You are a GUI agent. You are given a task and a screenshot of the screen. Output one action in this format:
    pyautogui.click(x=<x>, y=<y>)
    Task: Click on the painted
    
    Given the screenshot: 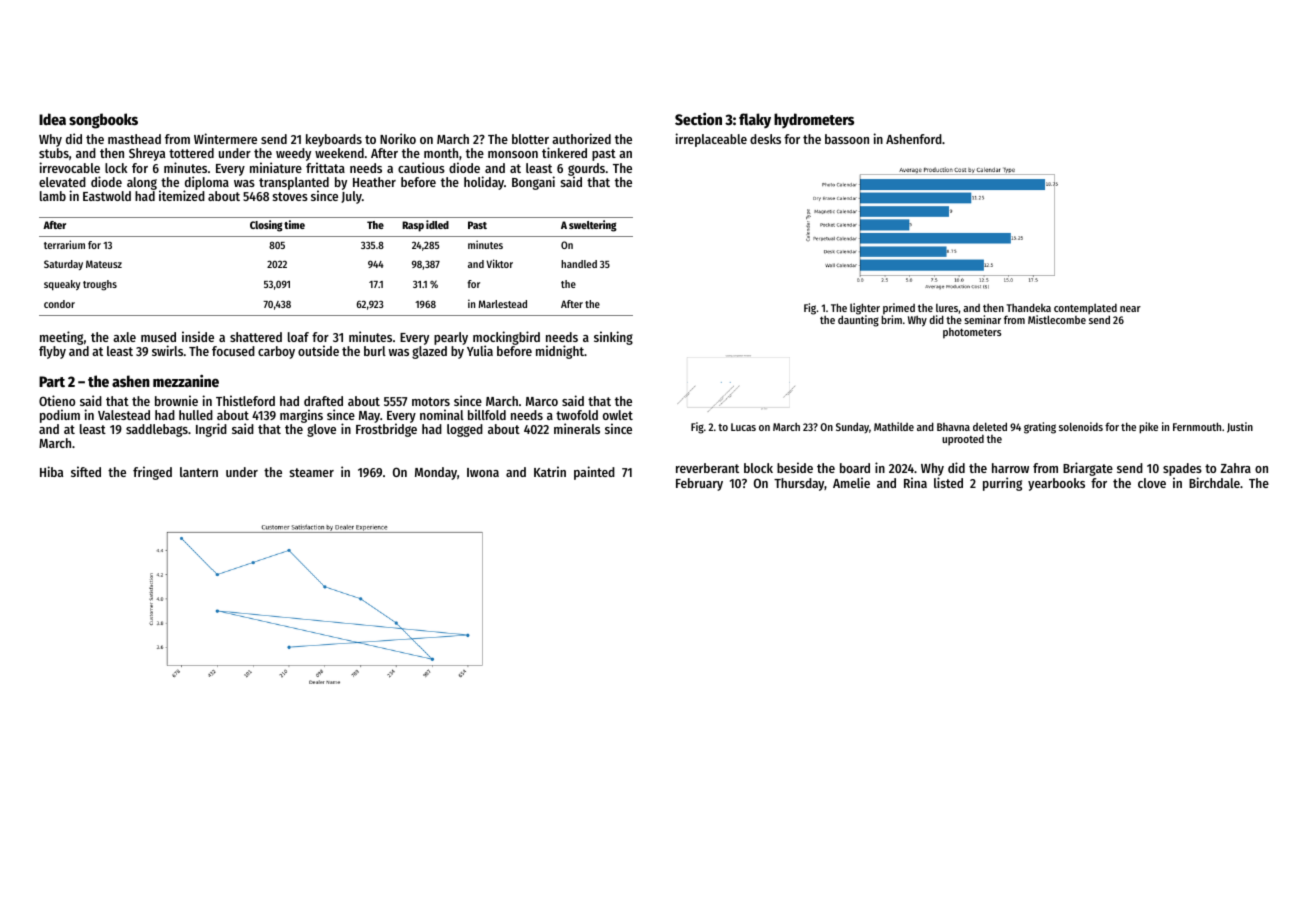 What is the action you would take?
    pyautogui.click(x=594, y=473)
